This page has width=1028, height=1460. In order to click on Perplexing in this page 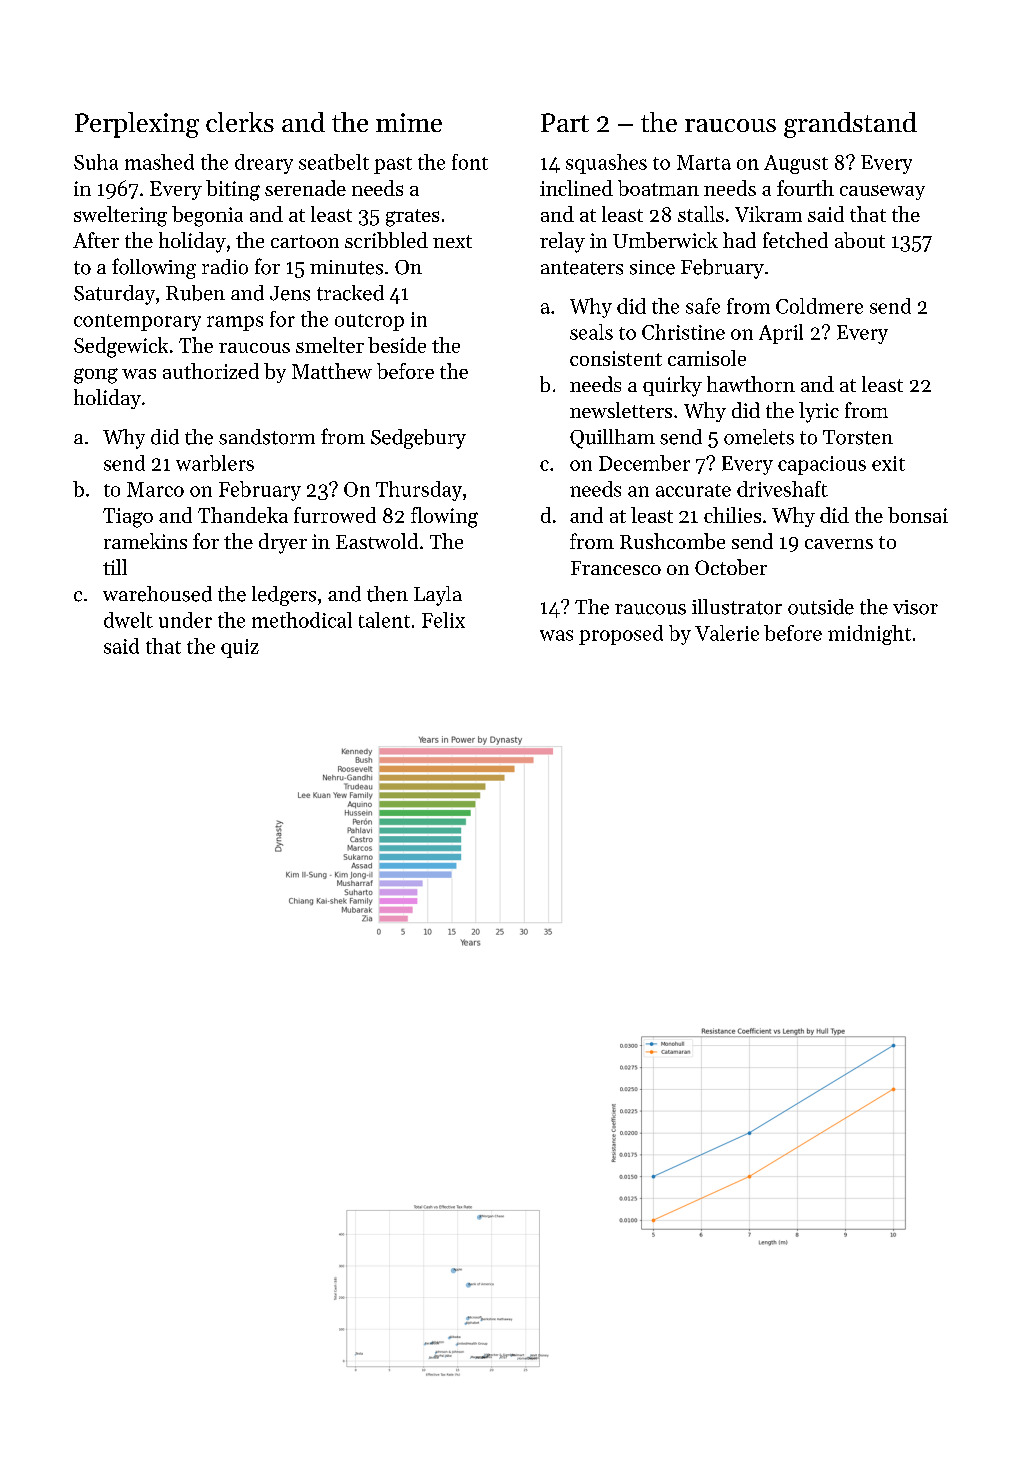, I will do `click(137, 125)`.
